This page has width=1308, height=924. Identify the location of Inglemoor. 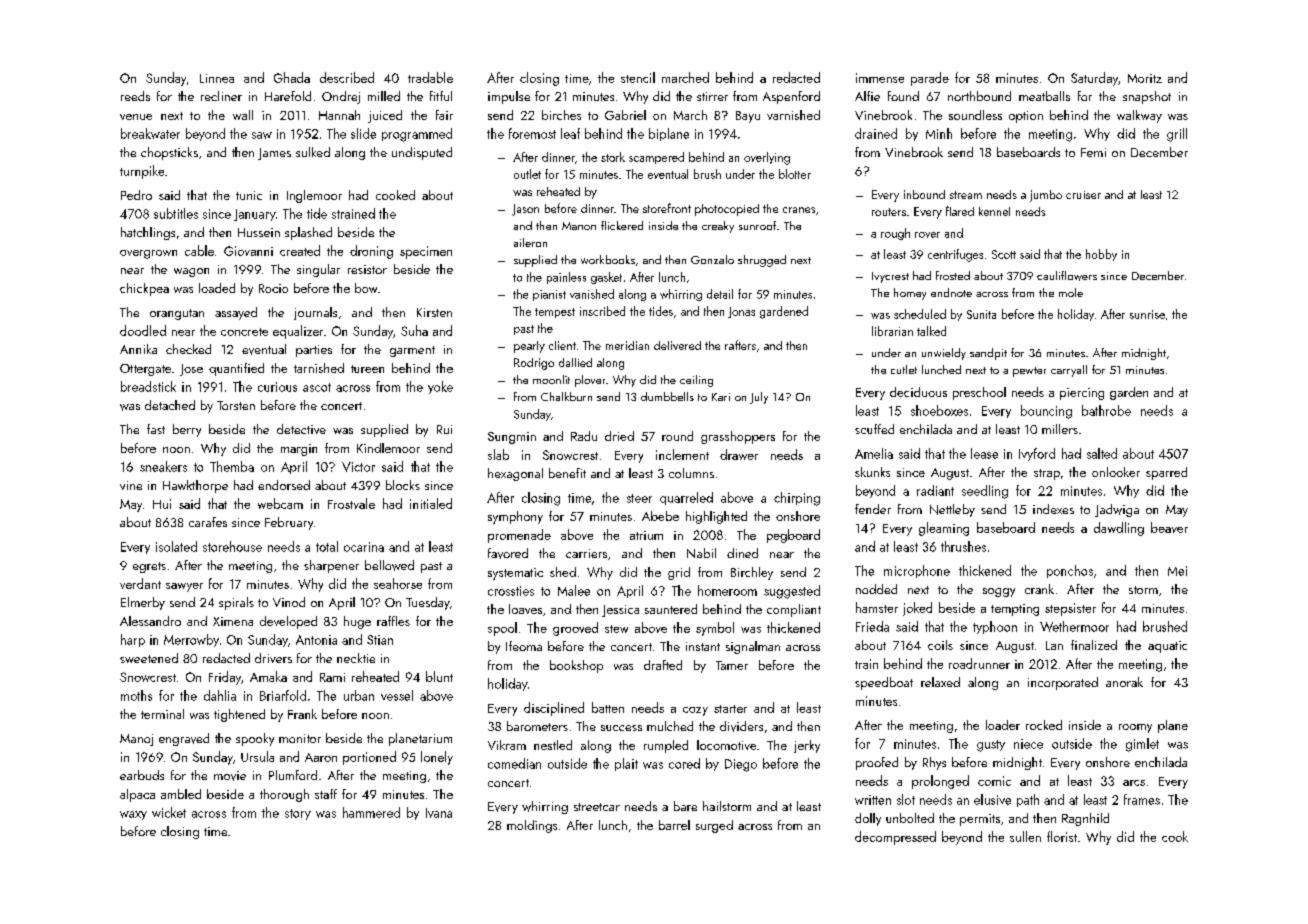
(314, 196).
